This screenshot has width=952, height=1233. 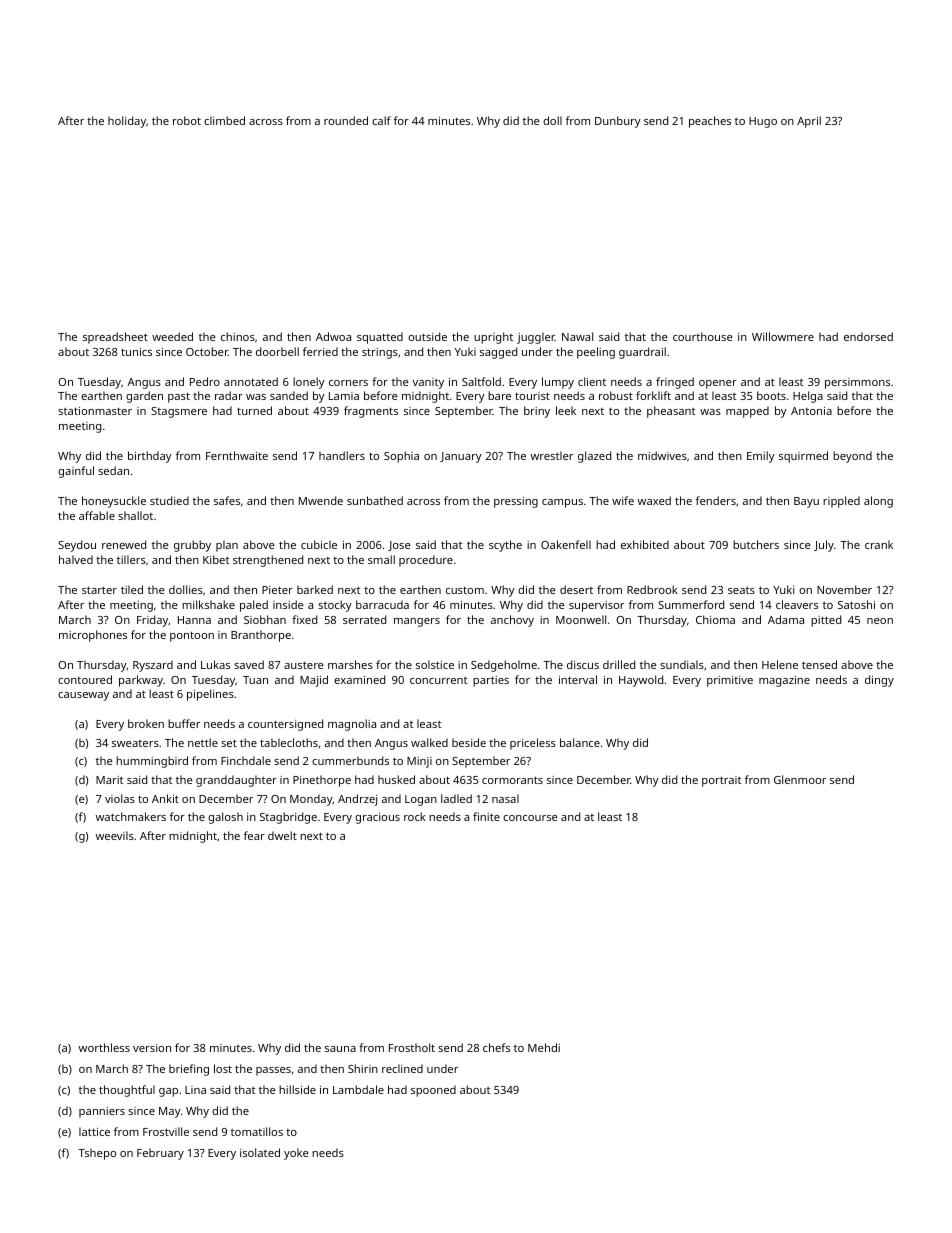 What do you see at coordinates (94, 1131) in the screenshot?
I see `lattice` at bounding box center [94, 1131].
